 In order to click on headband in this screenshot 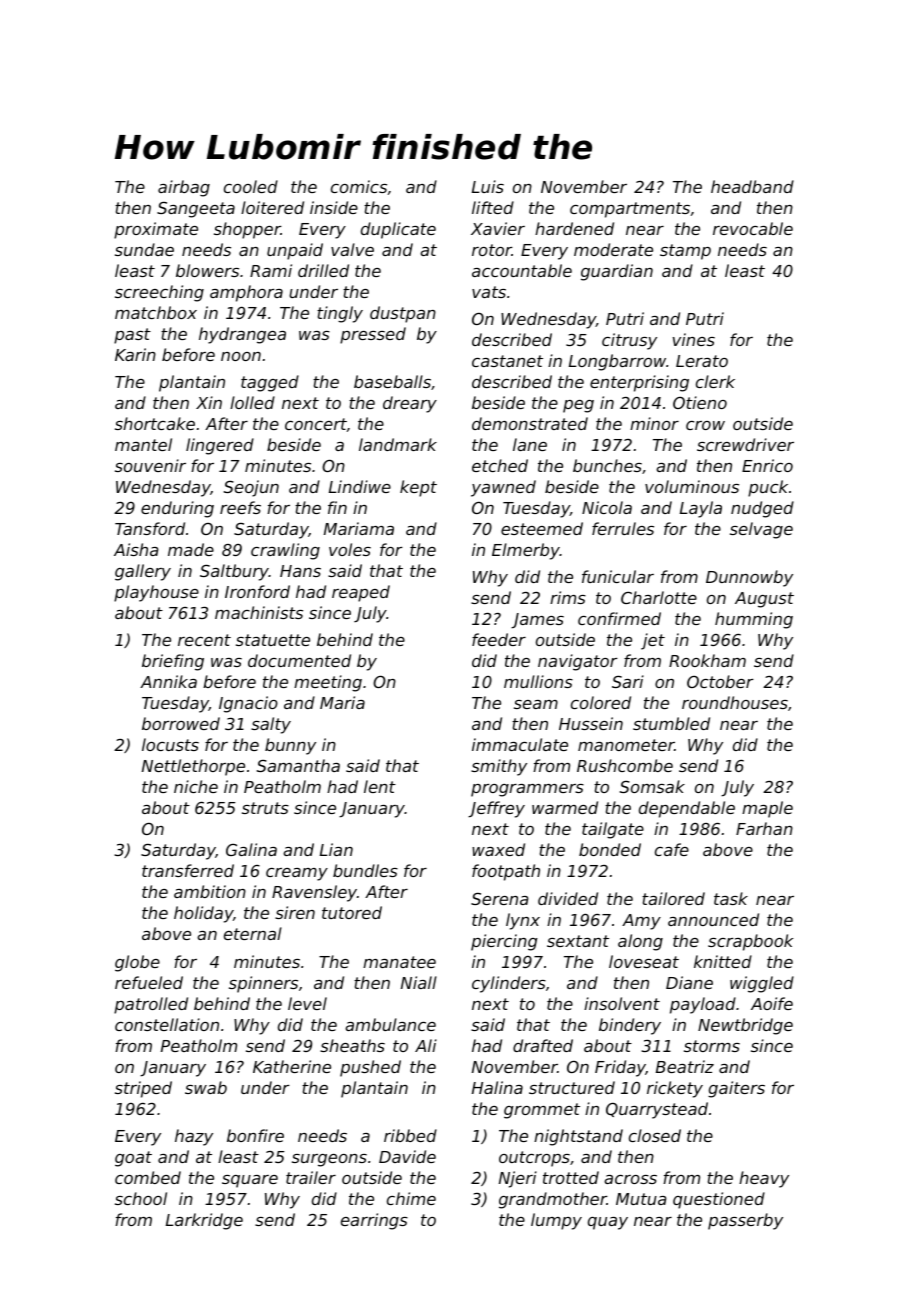, I will do `click(752, 186)`.
